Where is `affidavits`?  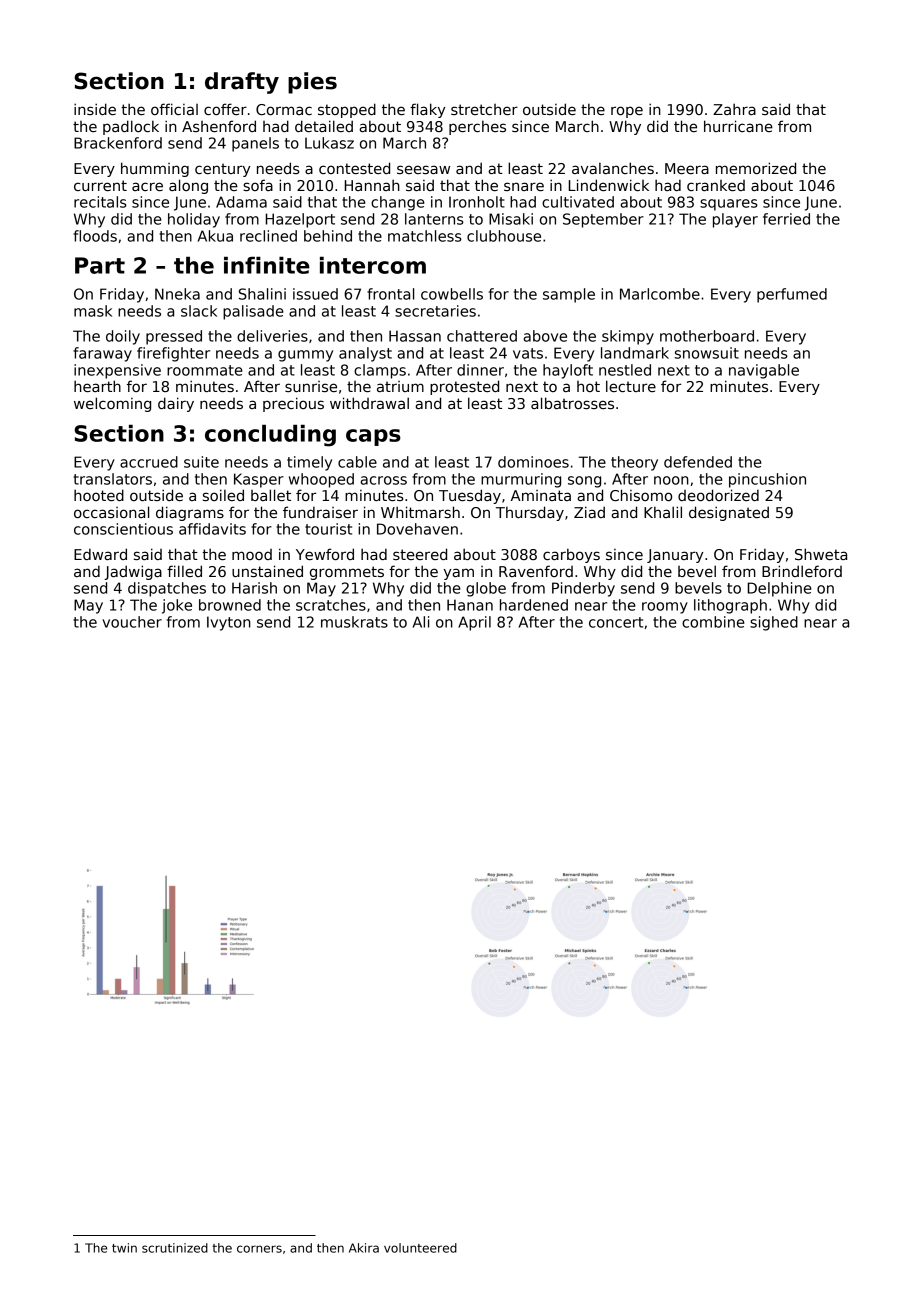
affidavits is located at coordinates (212, 529).
